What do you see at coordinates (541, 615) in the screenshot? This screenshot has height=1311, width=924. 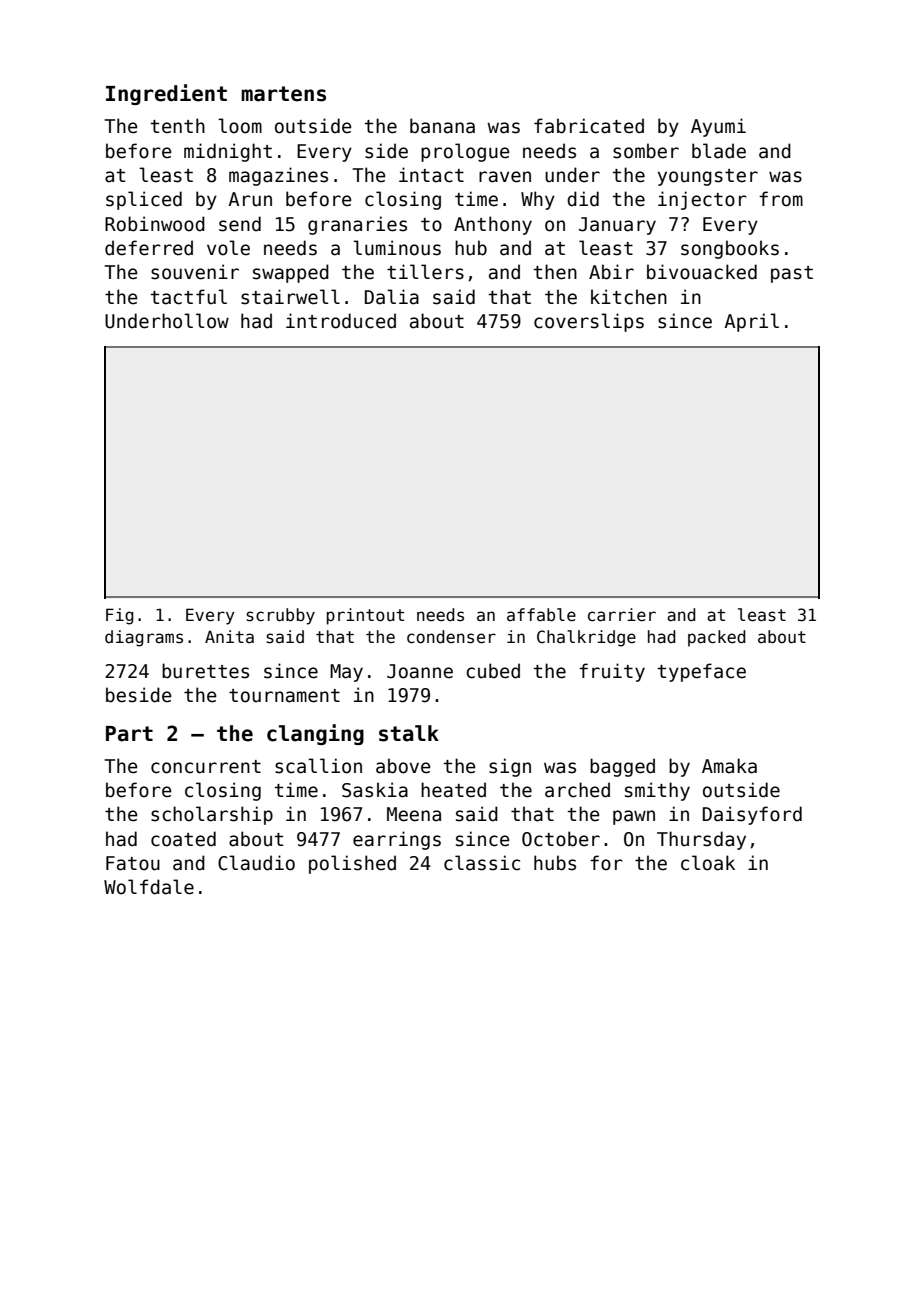 I see `affable` at bounding box center [541, 615].
